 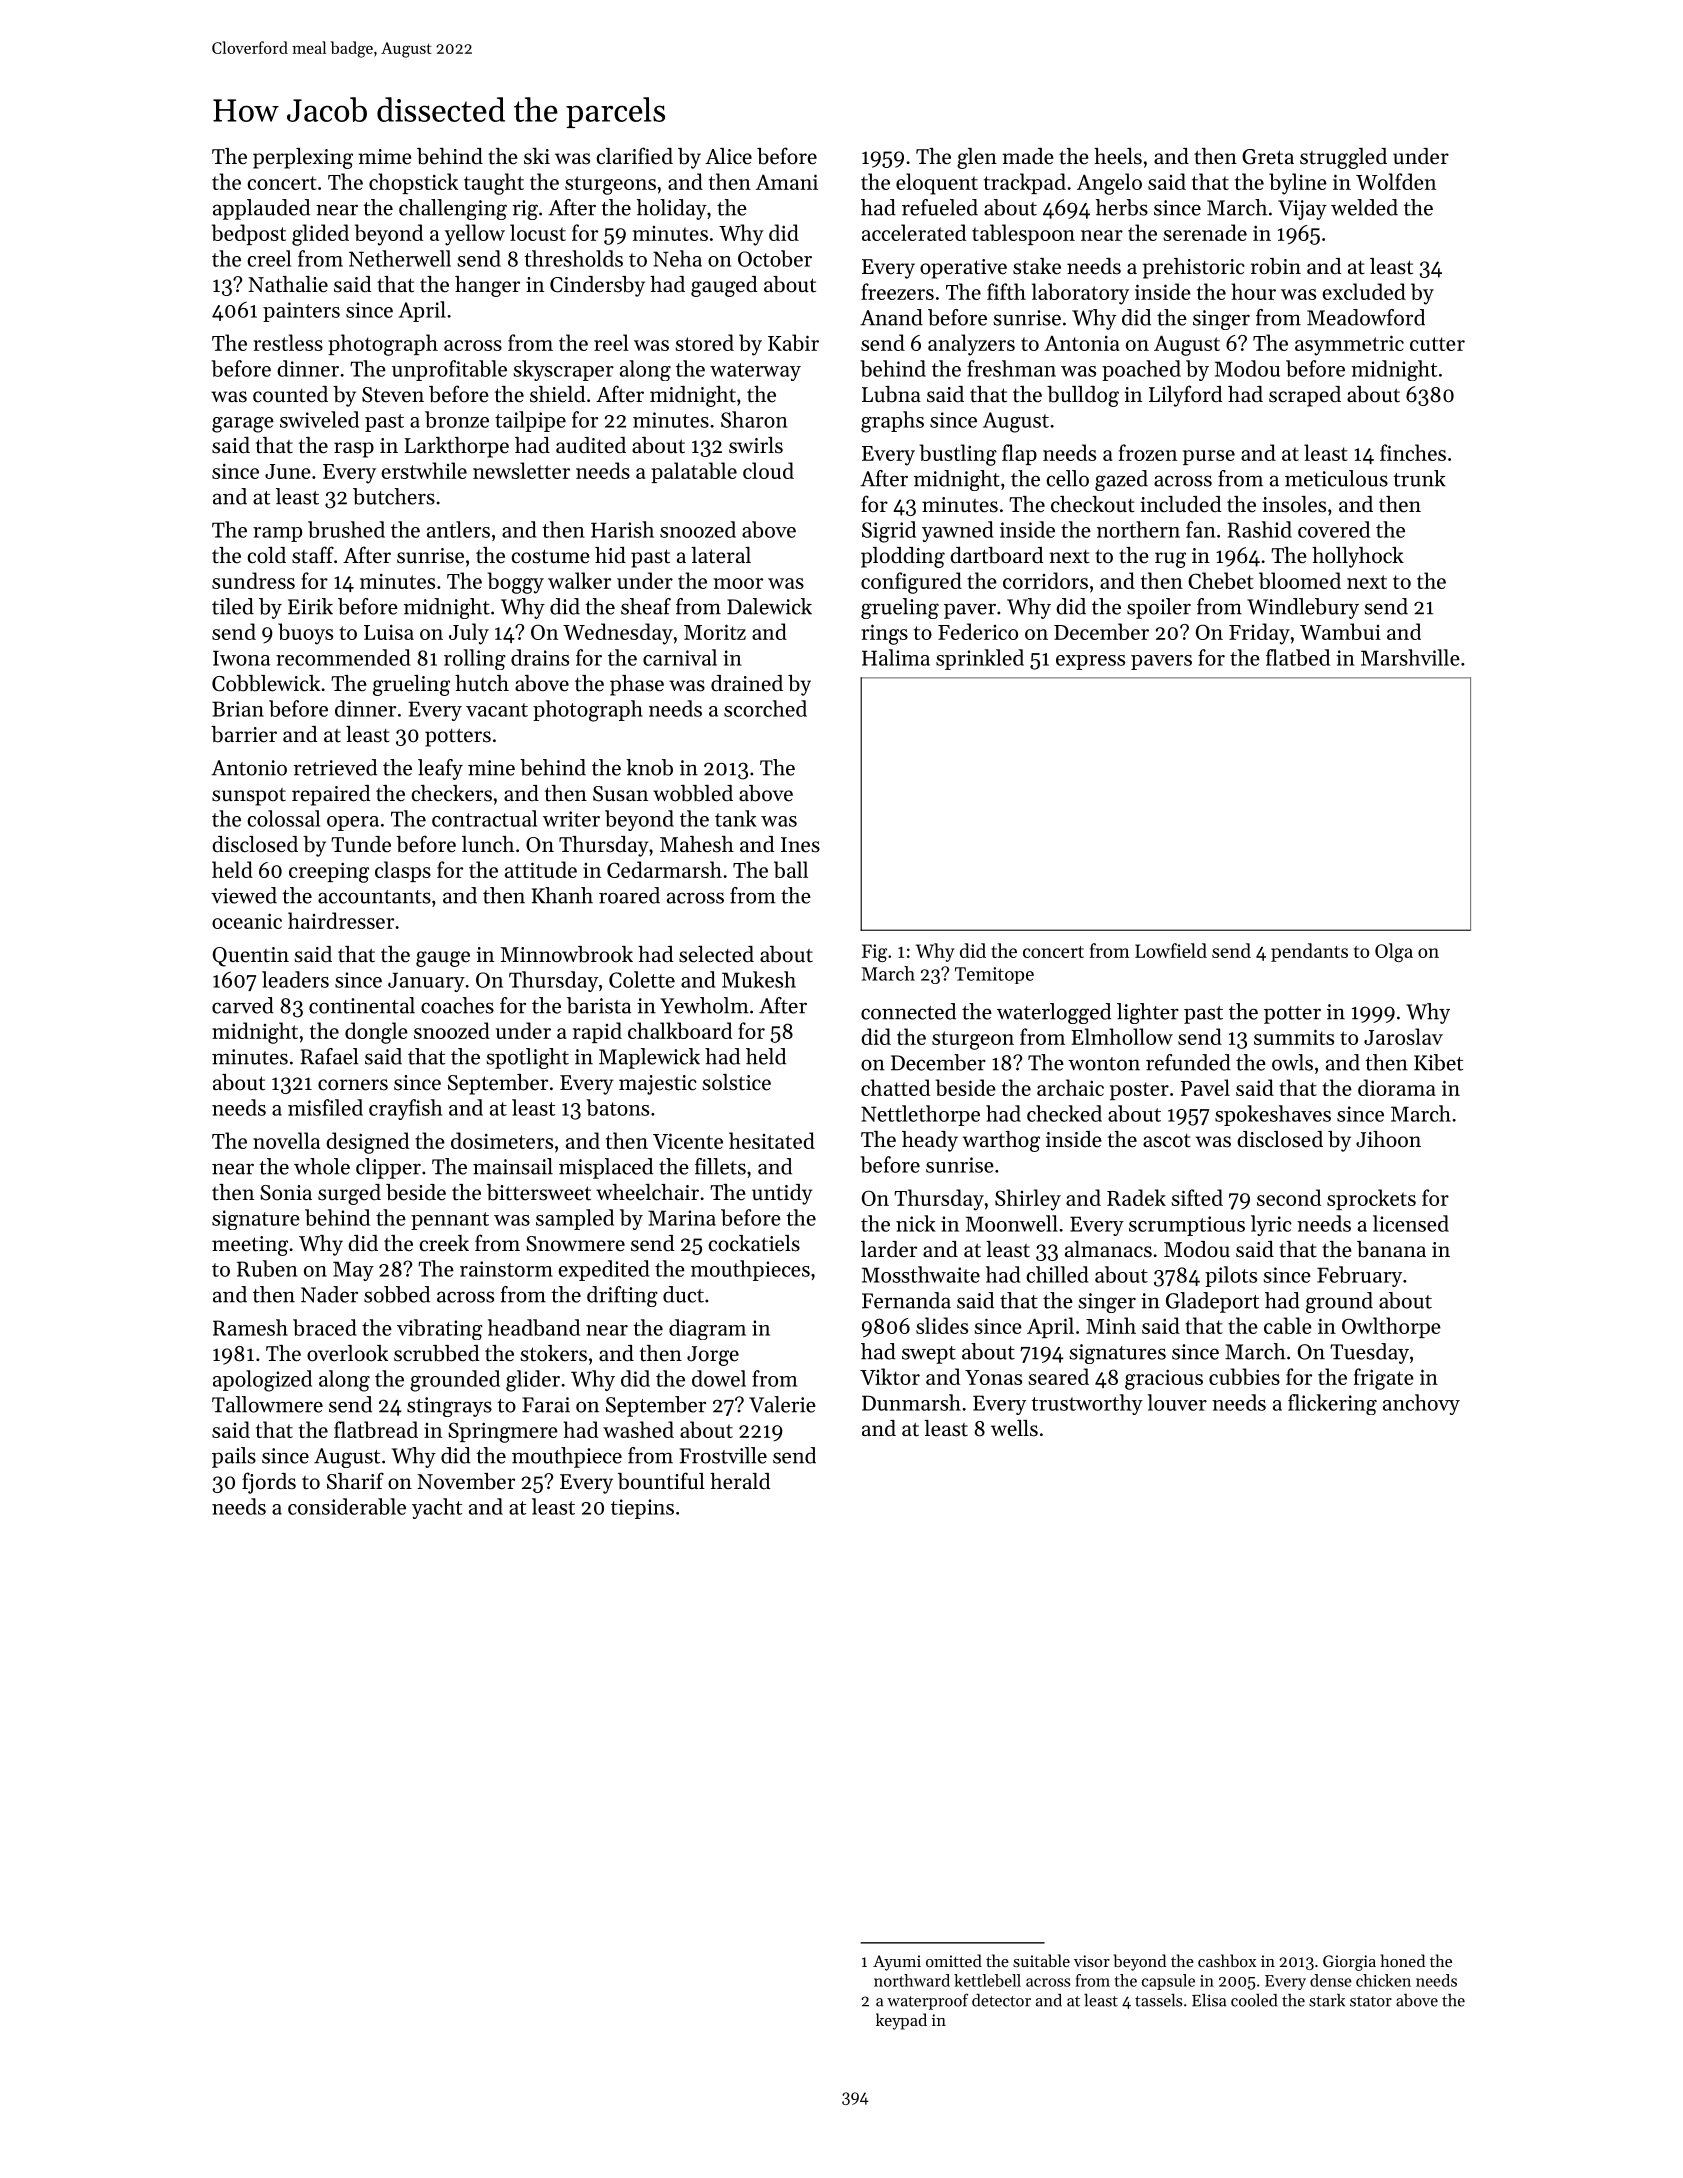 What do you see at coordinates (250, 1246) in the document?
I see `meeting` at bounding box center [250, 1246].
